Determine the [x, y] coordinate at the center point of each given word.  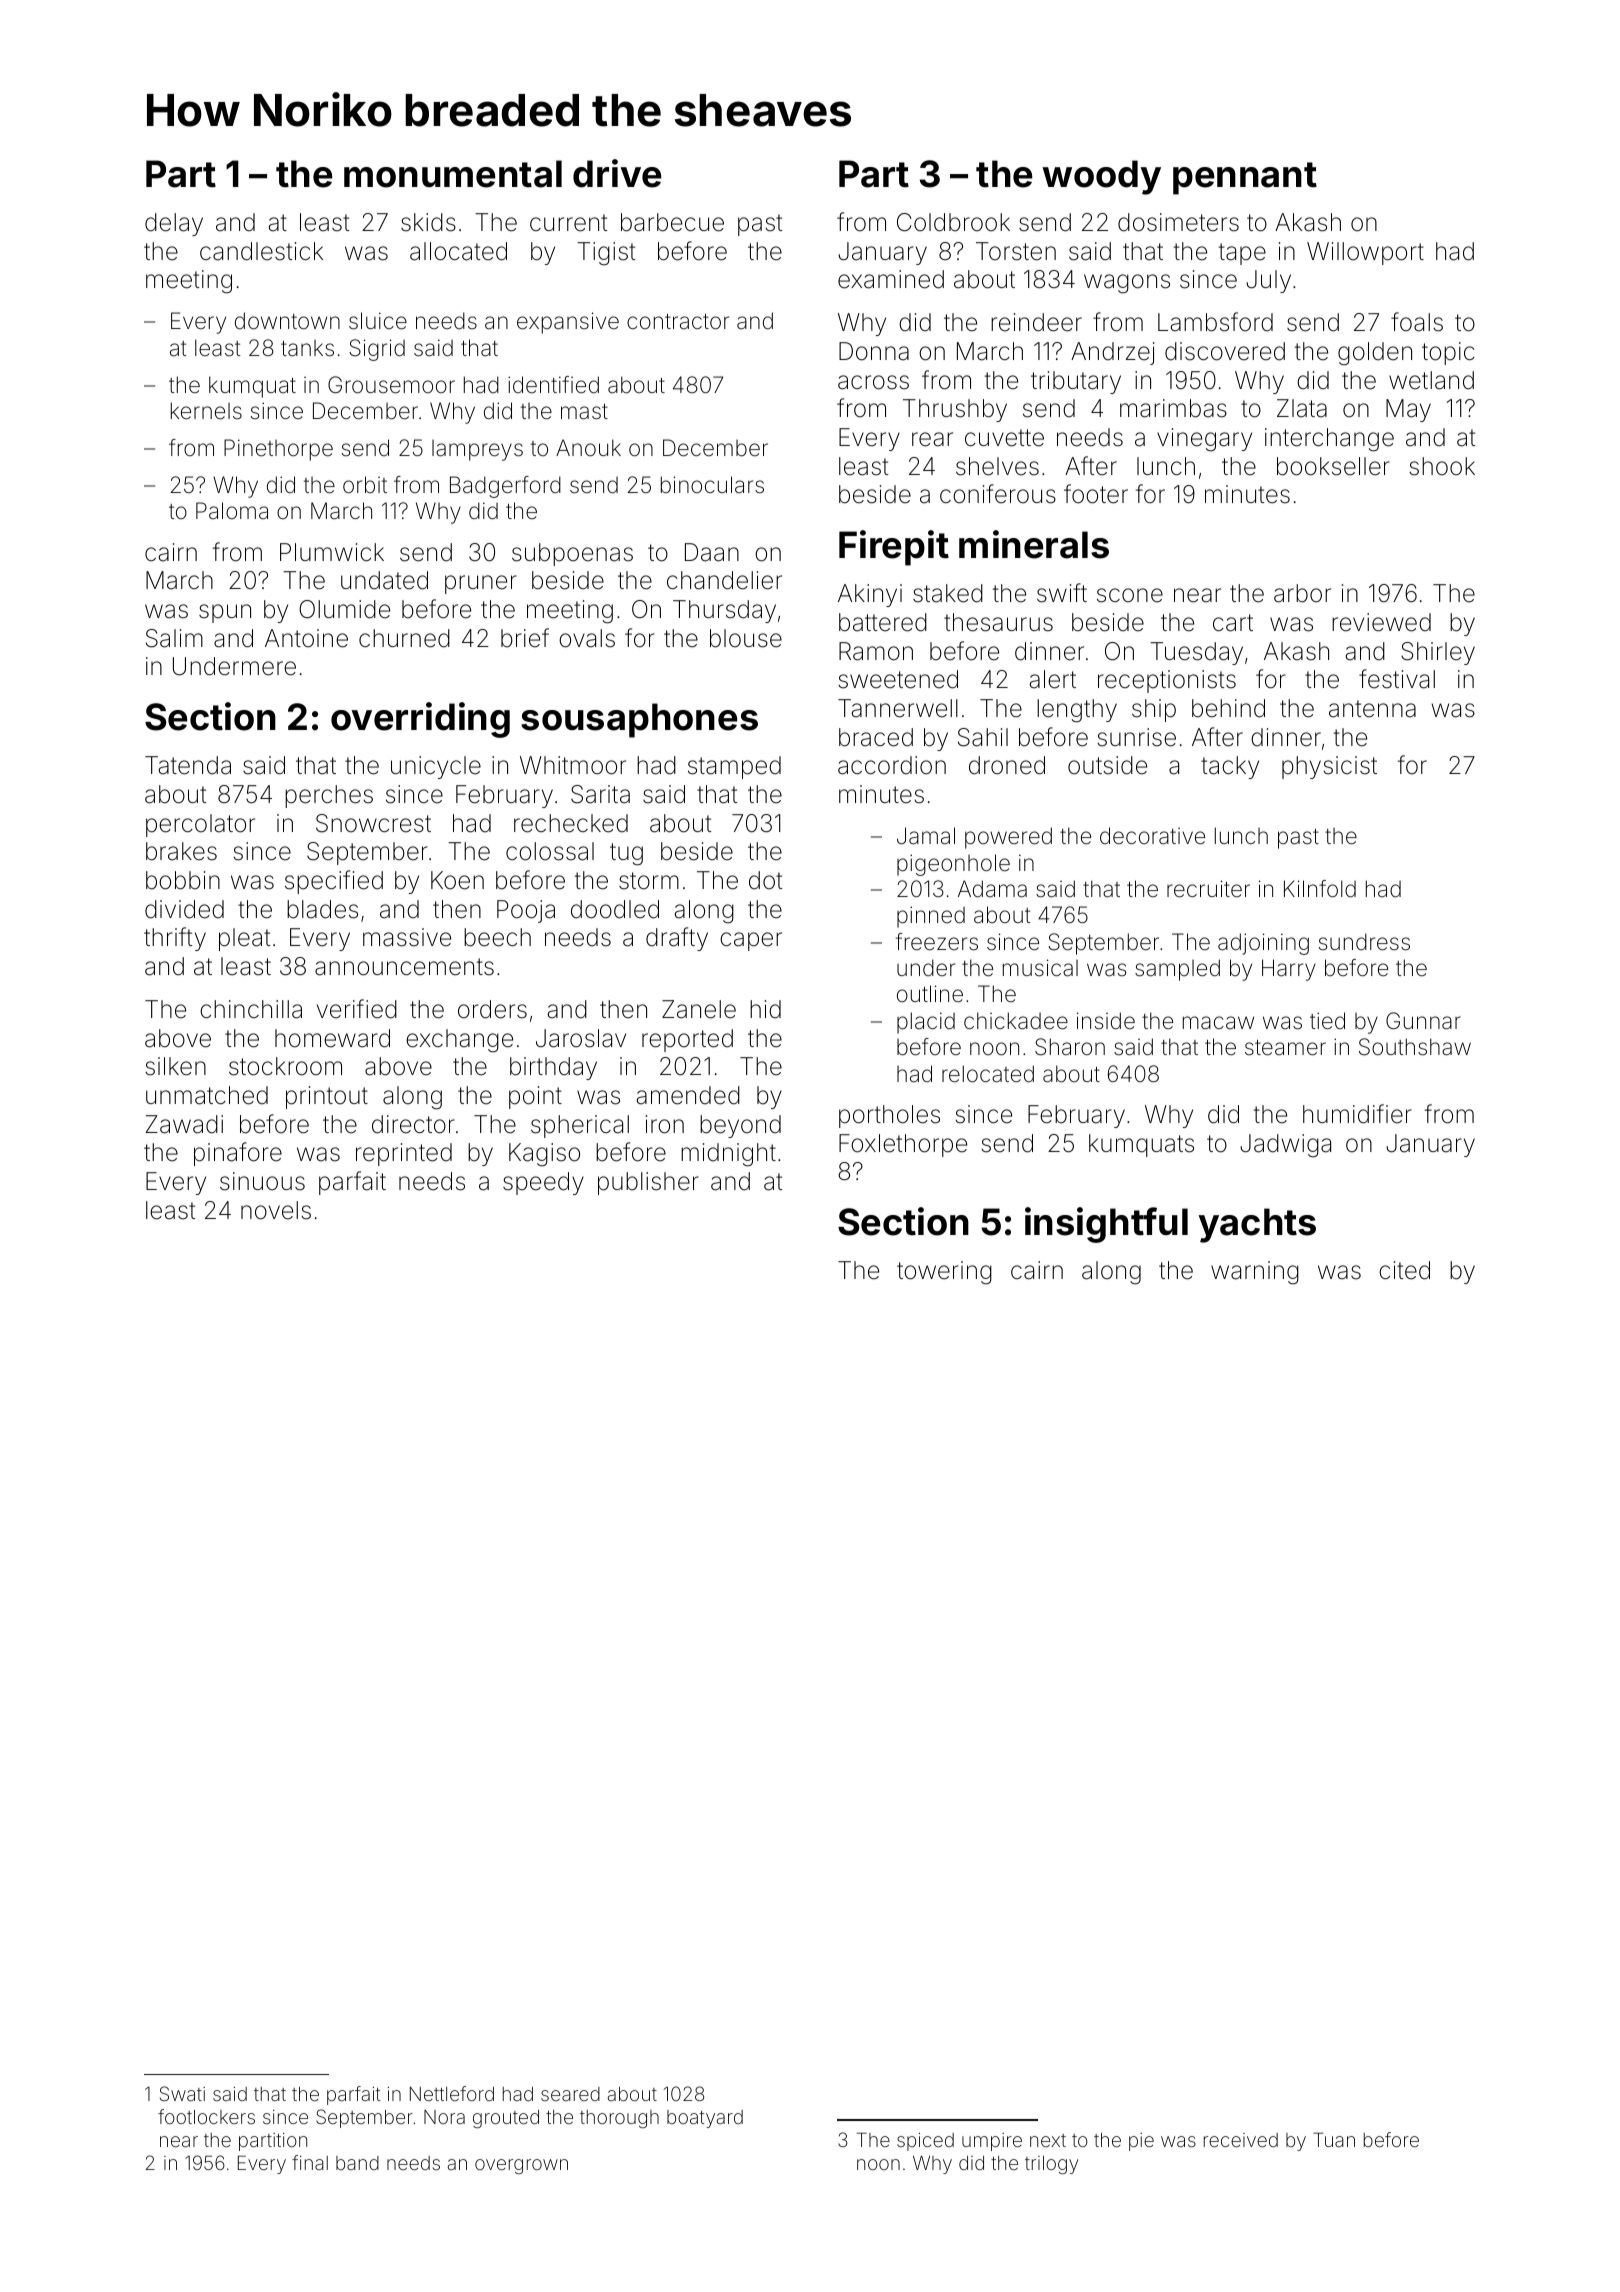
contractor [678, 322]
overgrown [521, 2166]
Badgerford [505, 487]
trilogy [1051, 2165]
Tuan [1334, 2139]
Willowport [1365, 253]
